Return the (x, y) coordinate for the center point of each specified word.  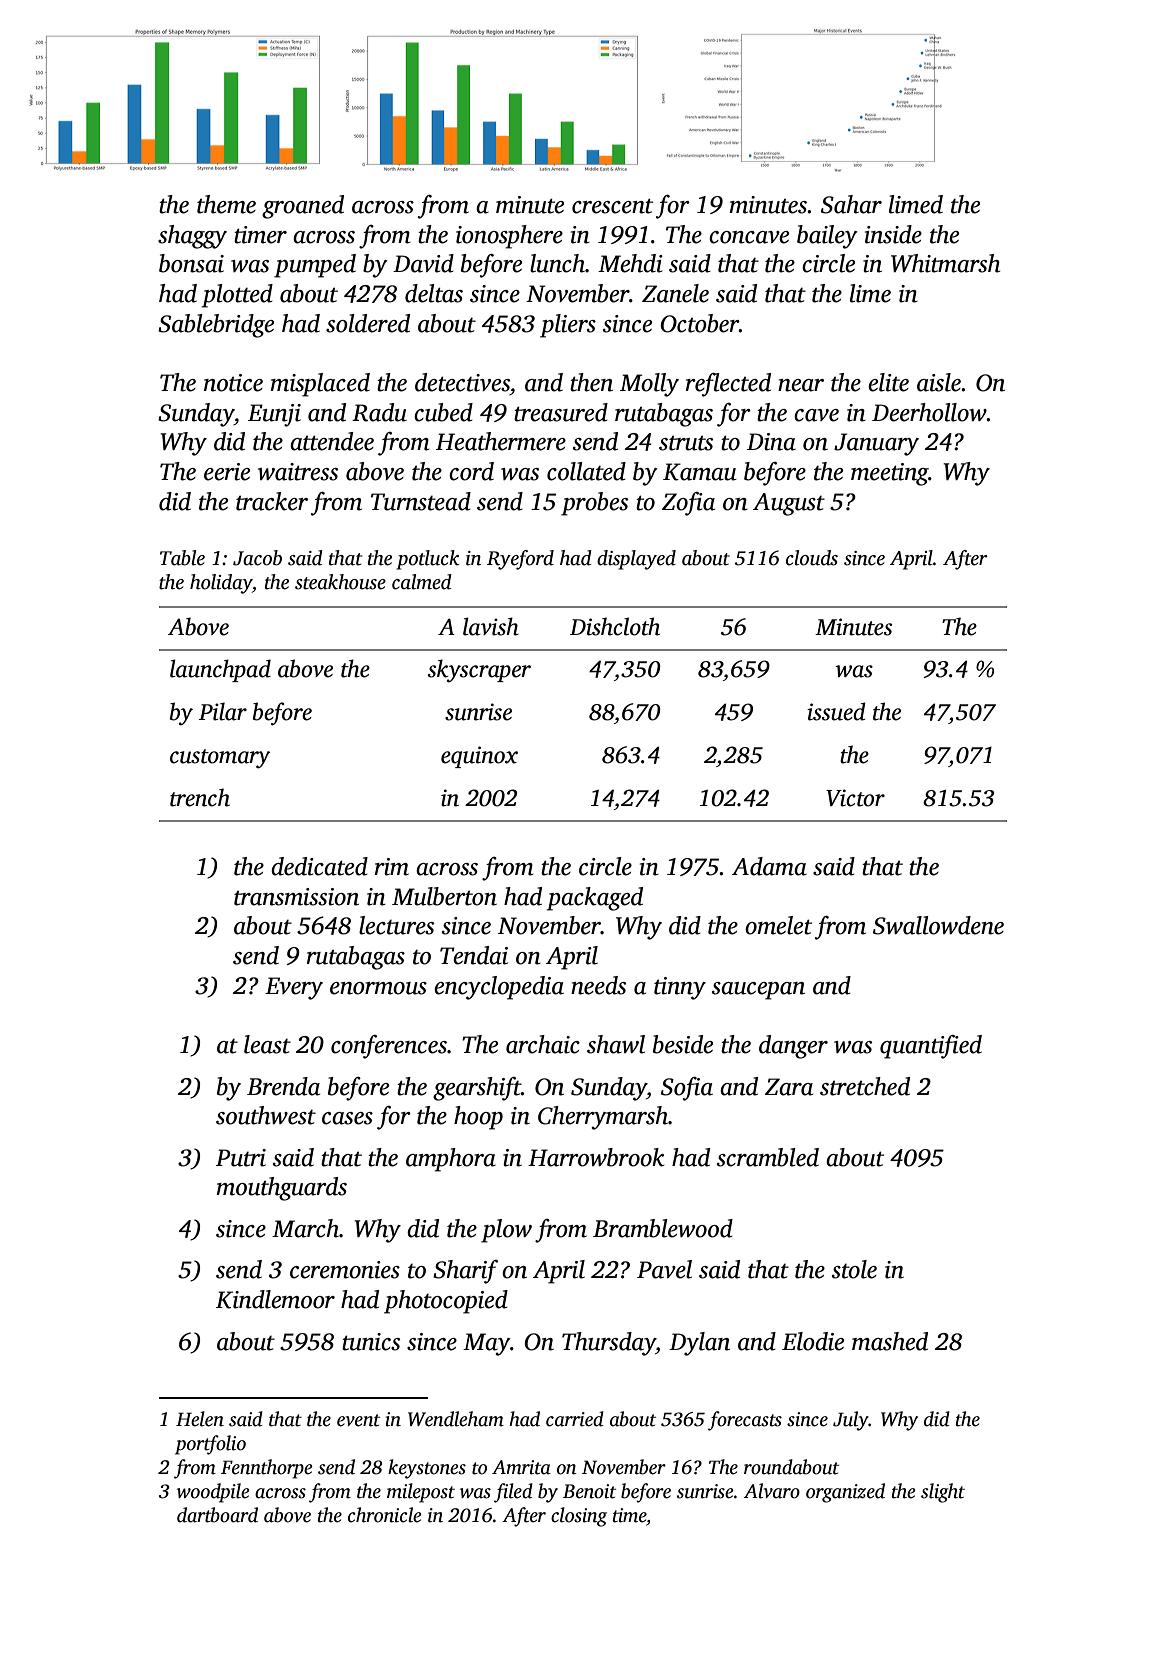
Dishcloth (615, 626)
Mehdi (630, 263)
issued (836, 711)
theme (226, 204)
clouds (812, 558)
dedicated (319, 866)
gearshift (477, 1089)
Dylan (699, 1344)
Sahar (851, 204)
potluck (428, 560)
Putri (241, 1158)
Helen (200, 1419)
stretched (865, 1086)
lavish (491, 626)
